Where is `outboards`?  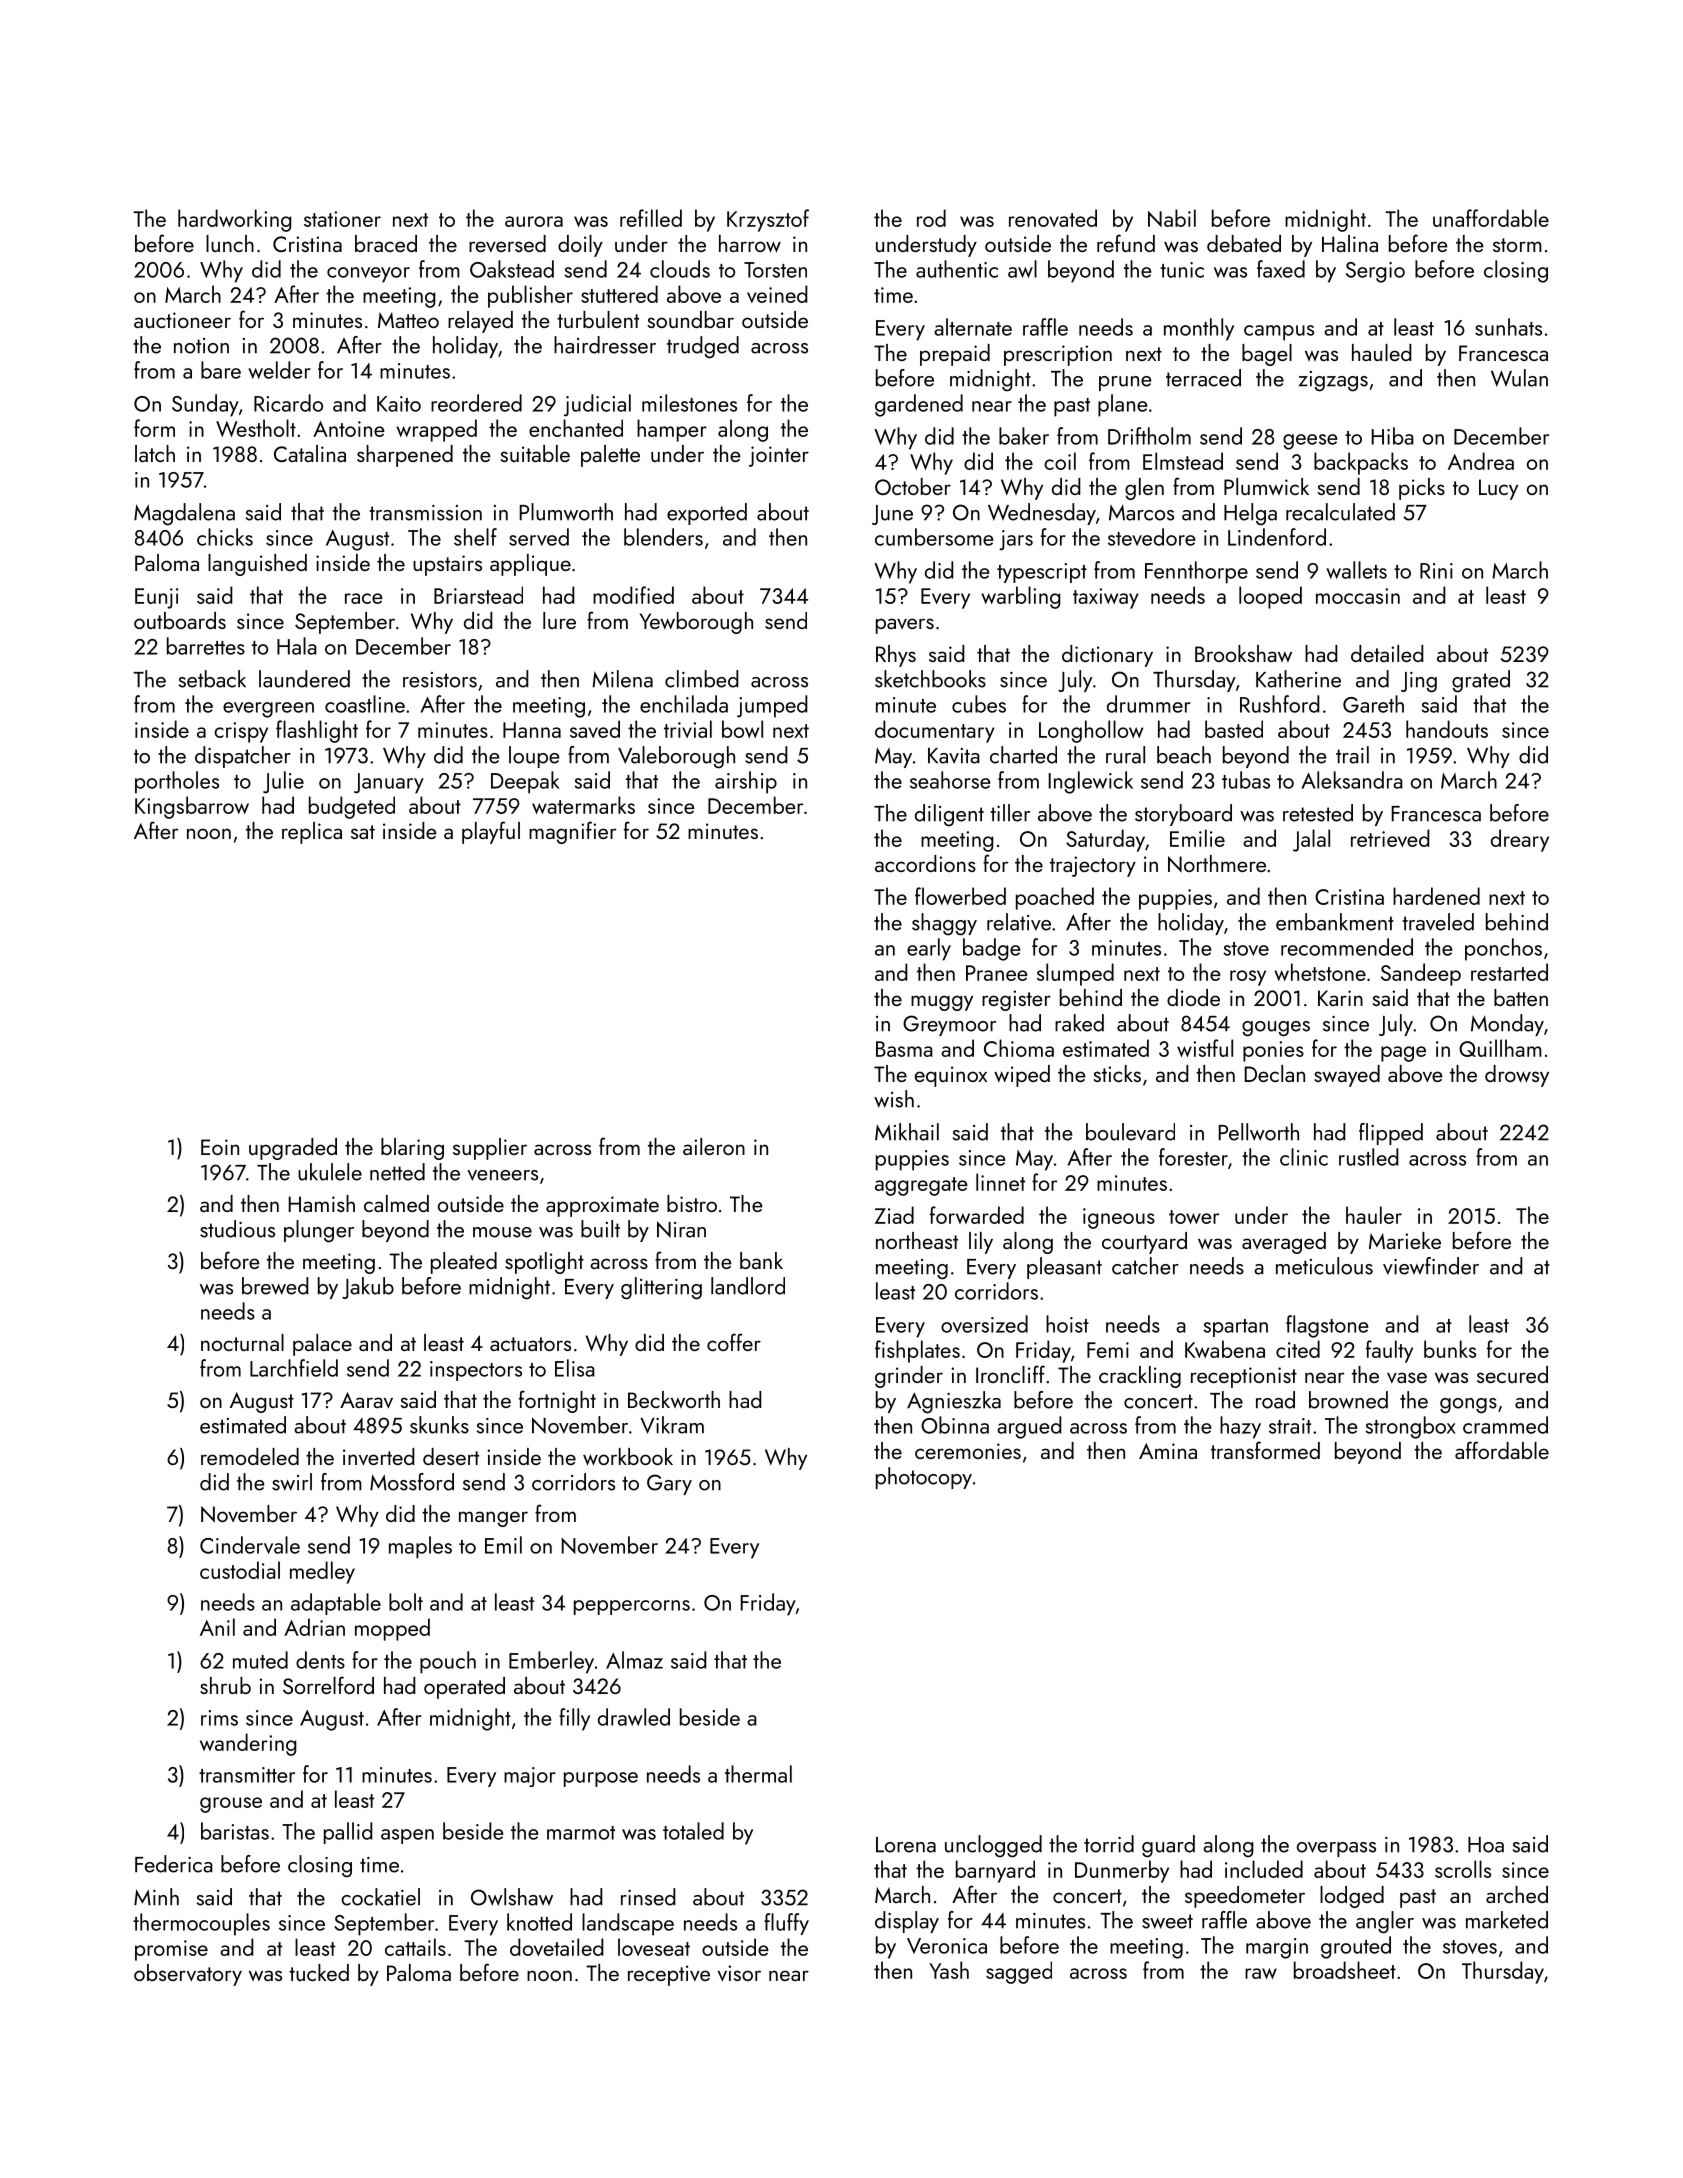 outboards is located at coordinates (180, 620).
